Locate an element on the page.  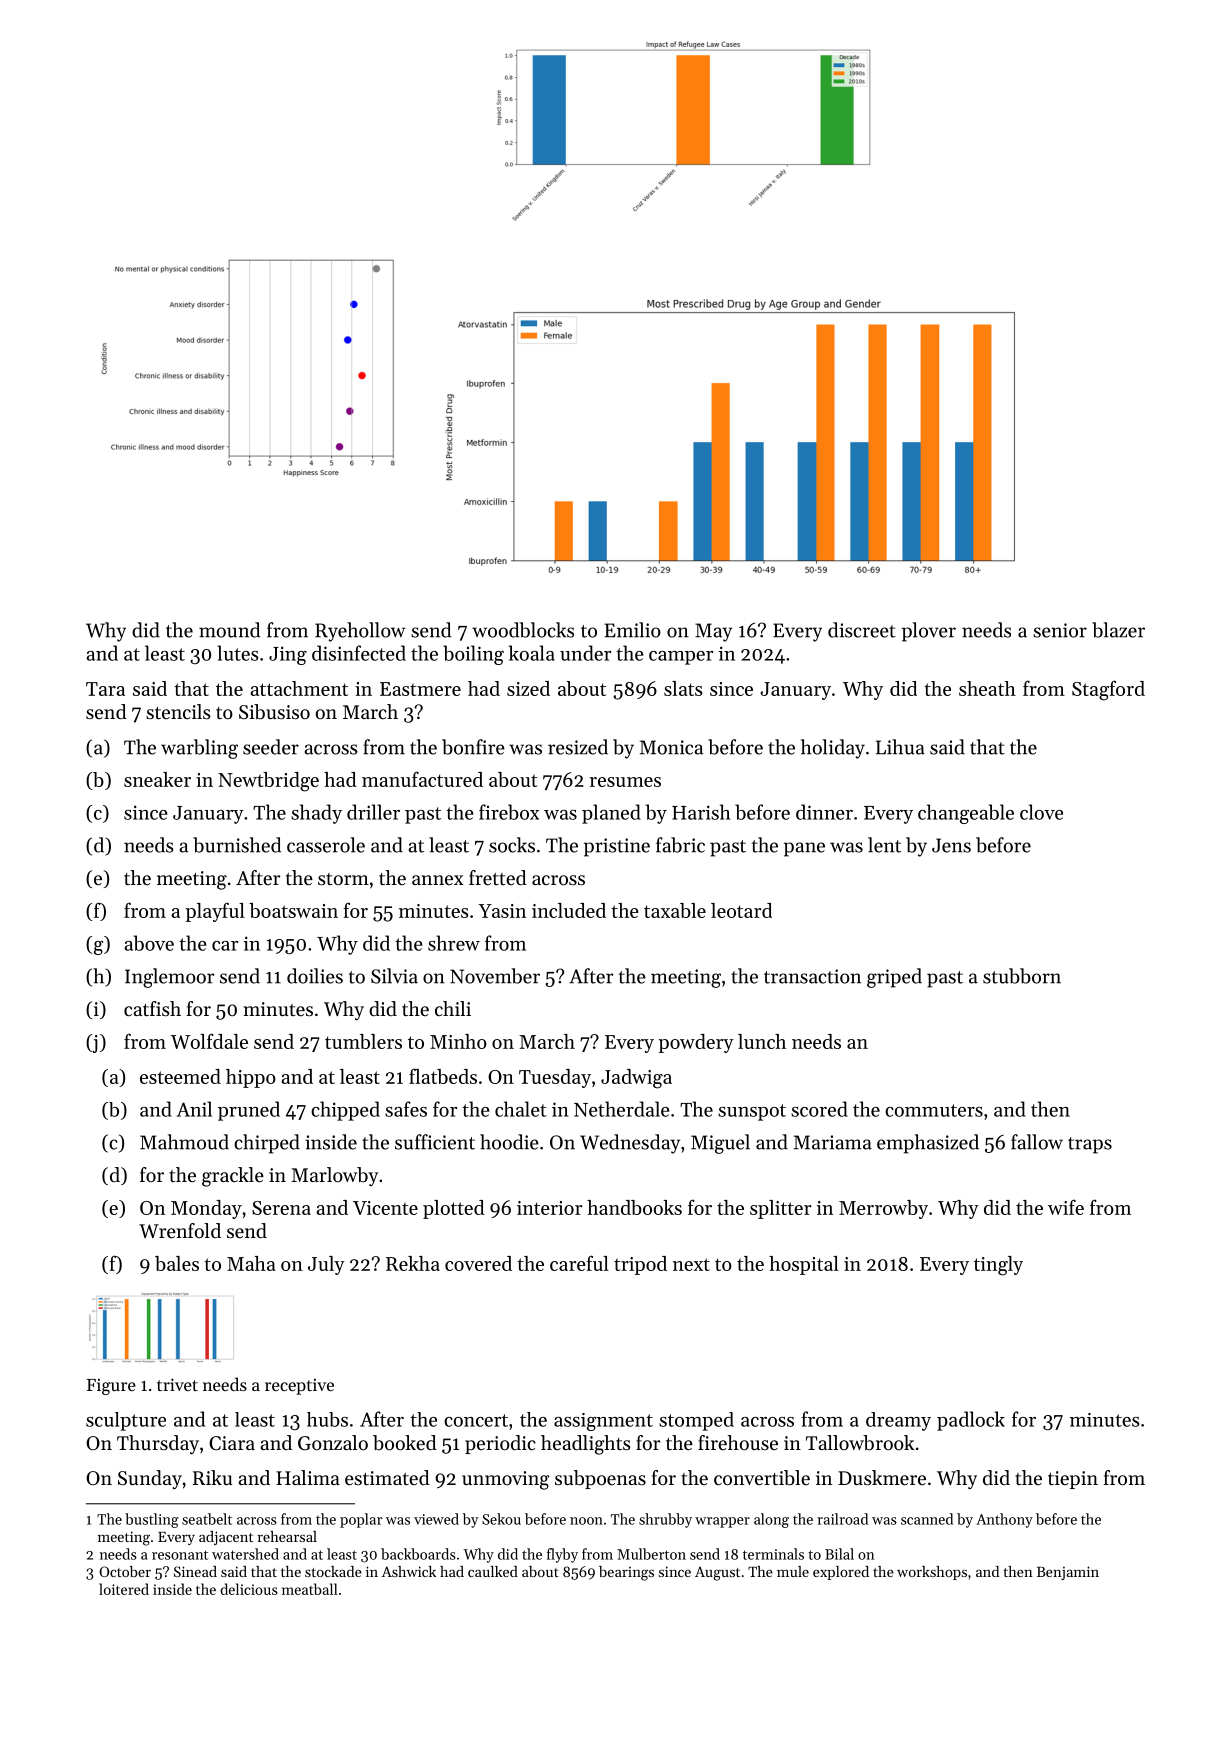
Figure is located at coordinates (111, 1386).
